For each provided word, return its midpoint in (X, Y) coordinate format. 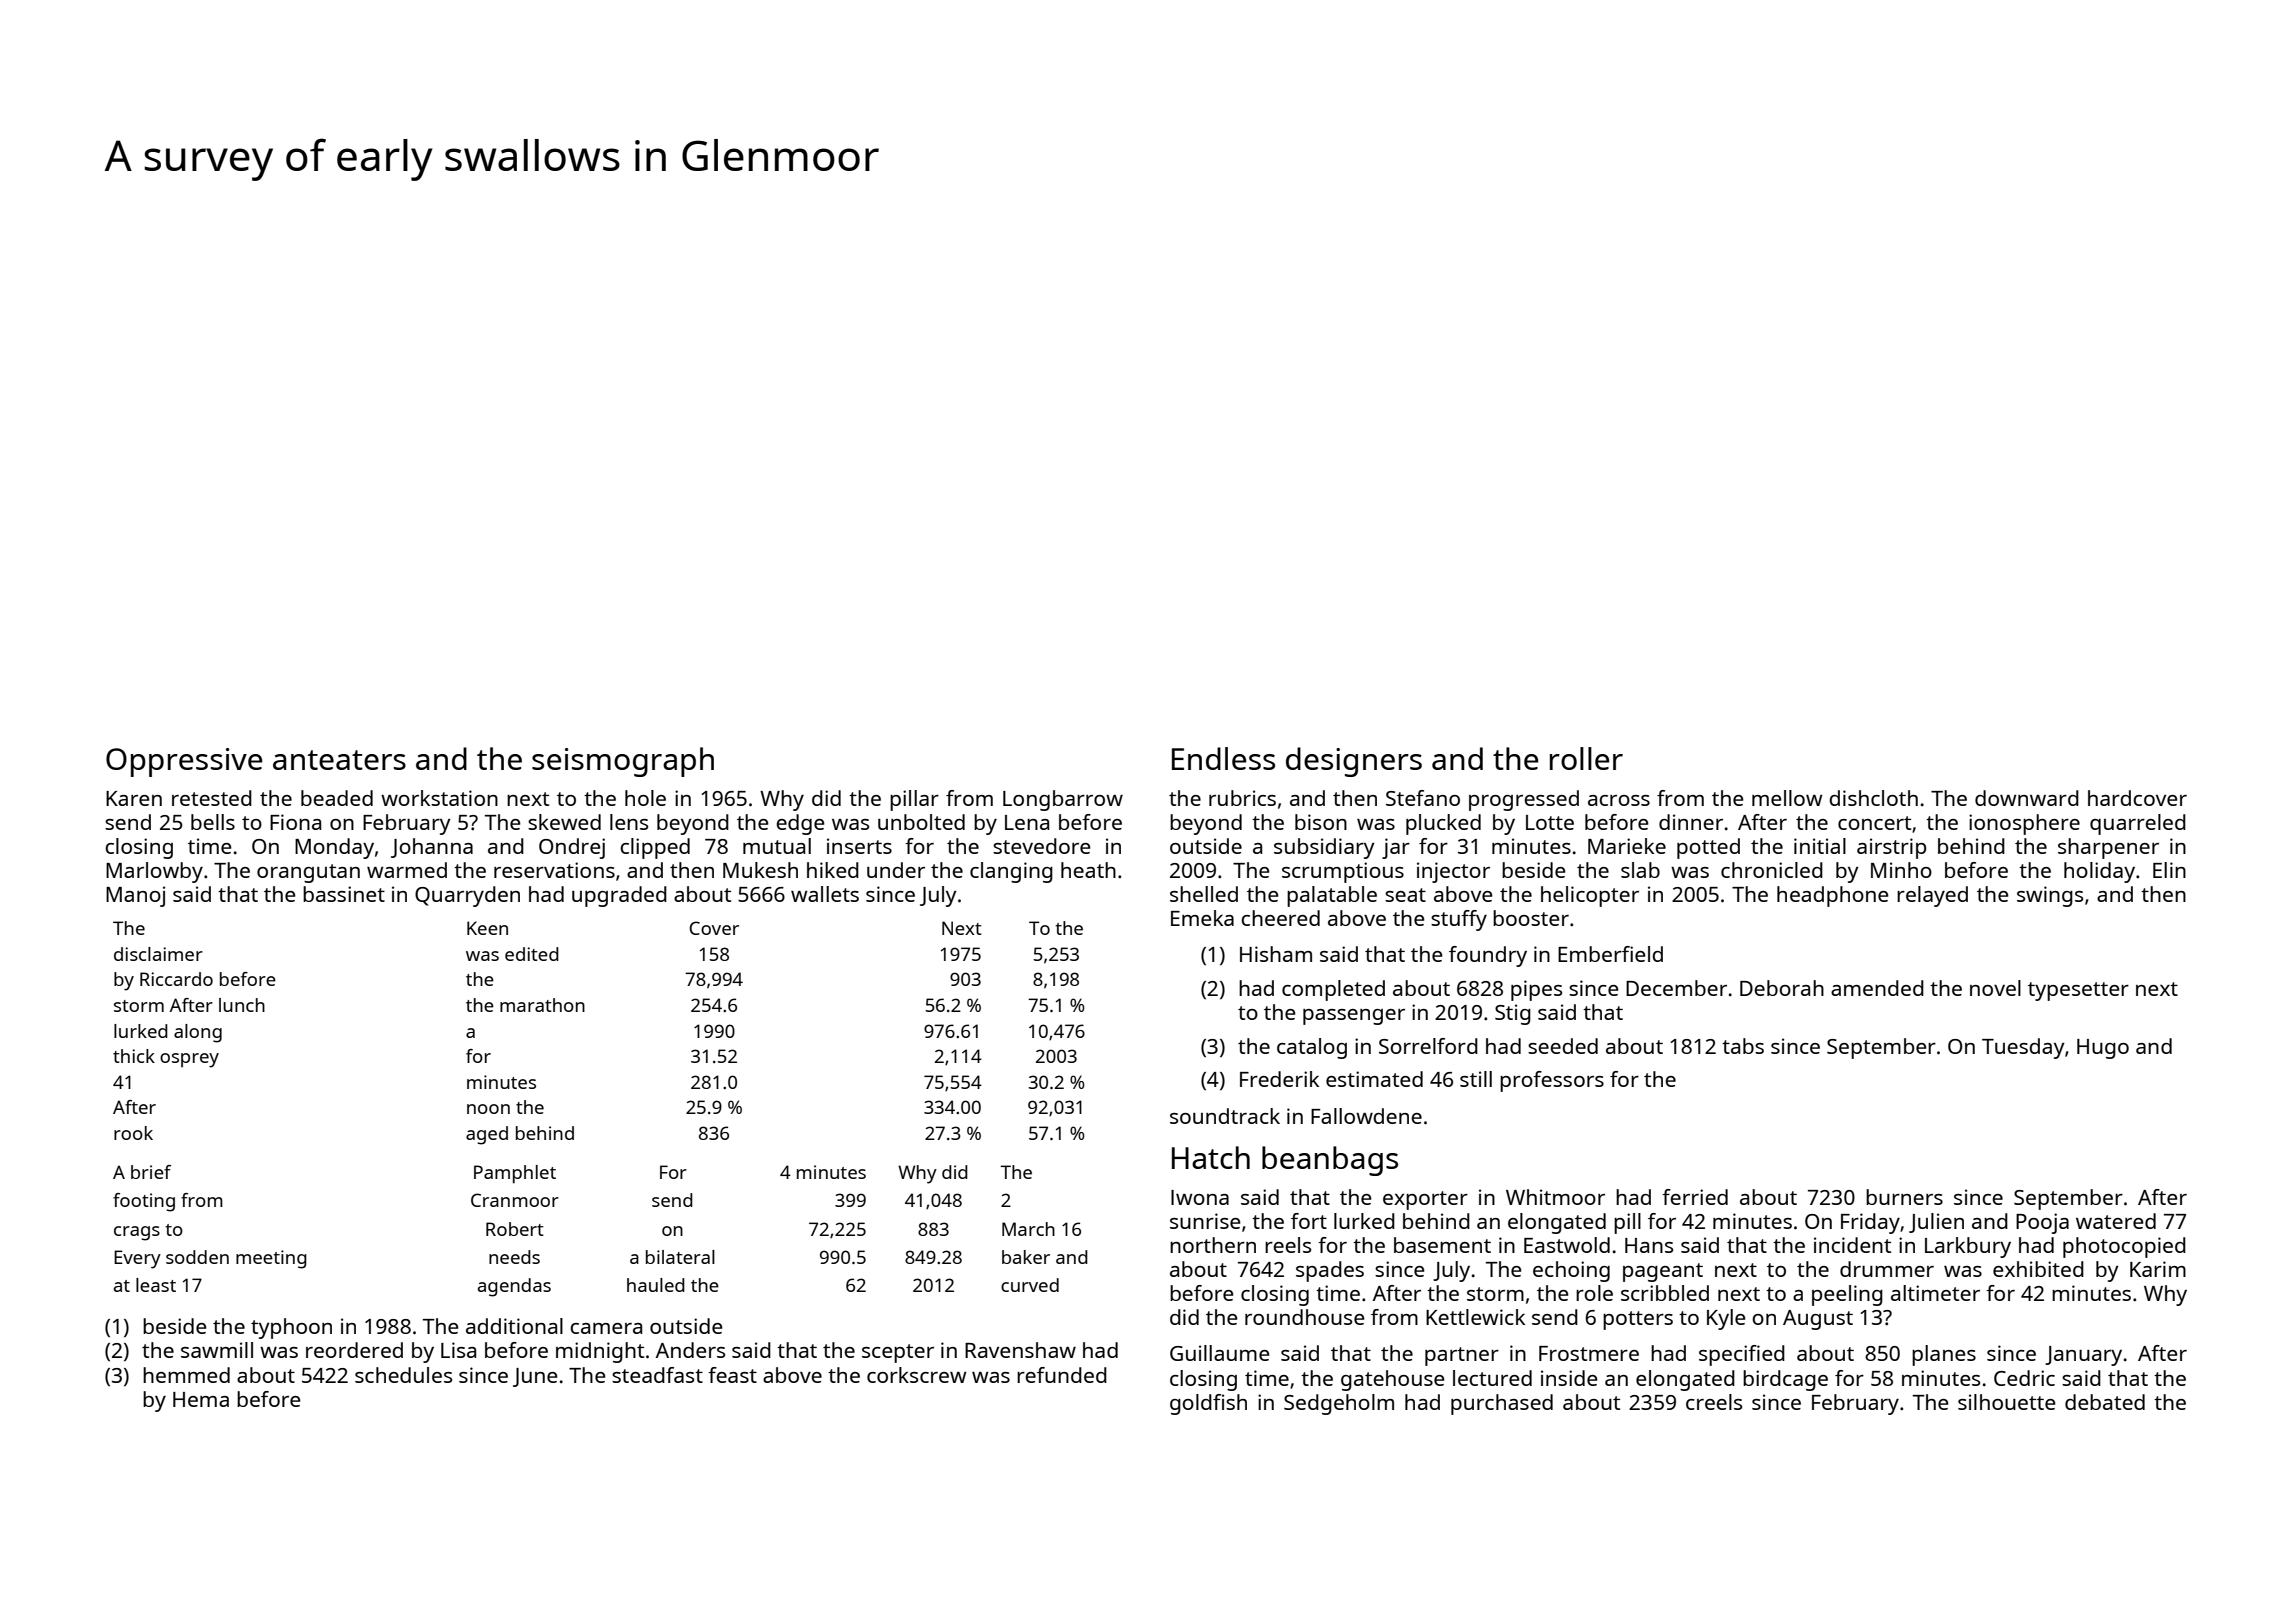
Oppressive (184, 762)
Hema (201, 1399)
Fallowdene (1366, 1116)
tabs (1743, 1046)
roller (1586, 758)
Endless (1223, 758)
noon (488, 1109)
